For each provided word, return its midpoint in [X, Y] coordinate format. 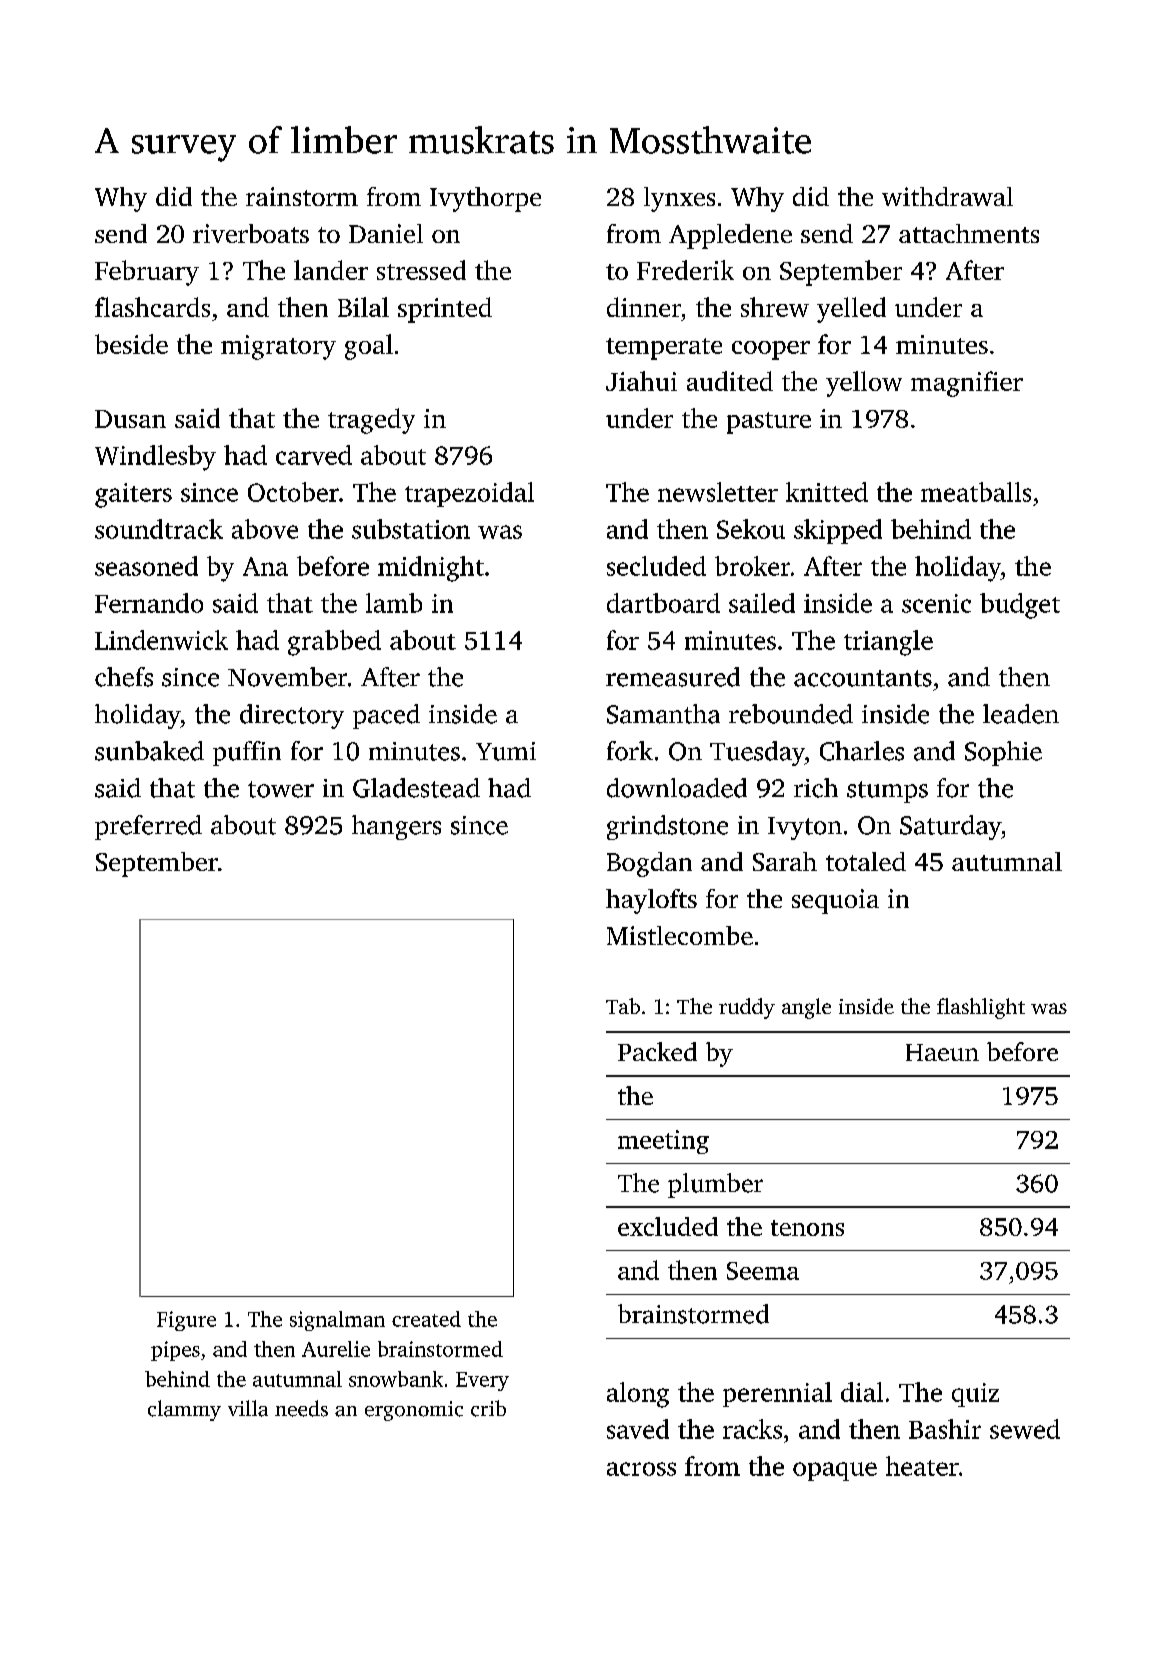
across [641, 1469]
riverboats [251, 233]
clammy [184, 1410]
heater [922, 1466]
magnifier [967, 384]
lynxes [679, 199]
